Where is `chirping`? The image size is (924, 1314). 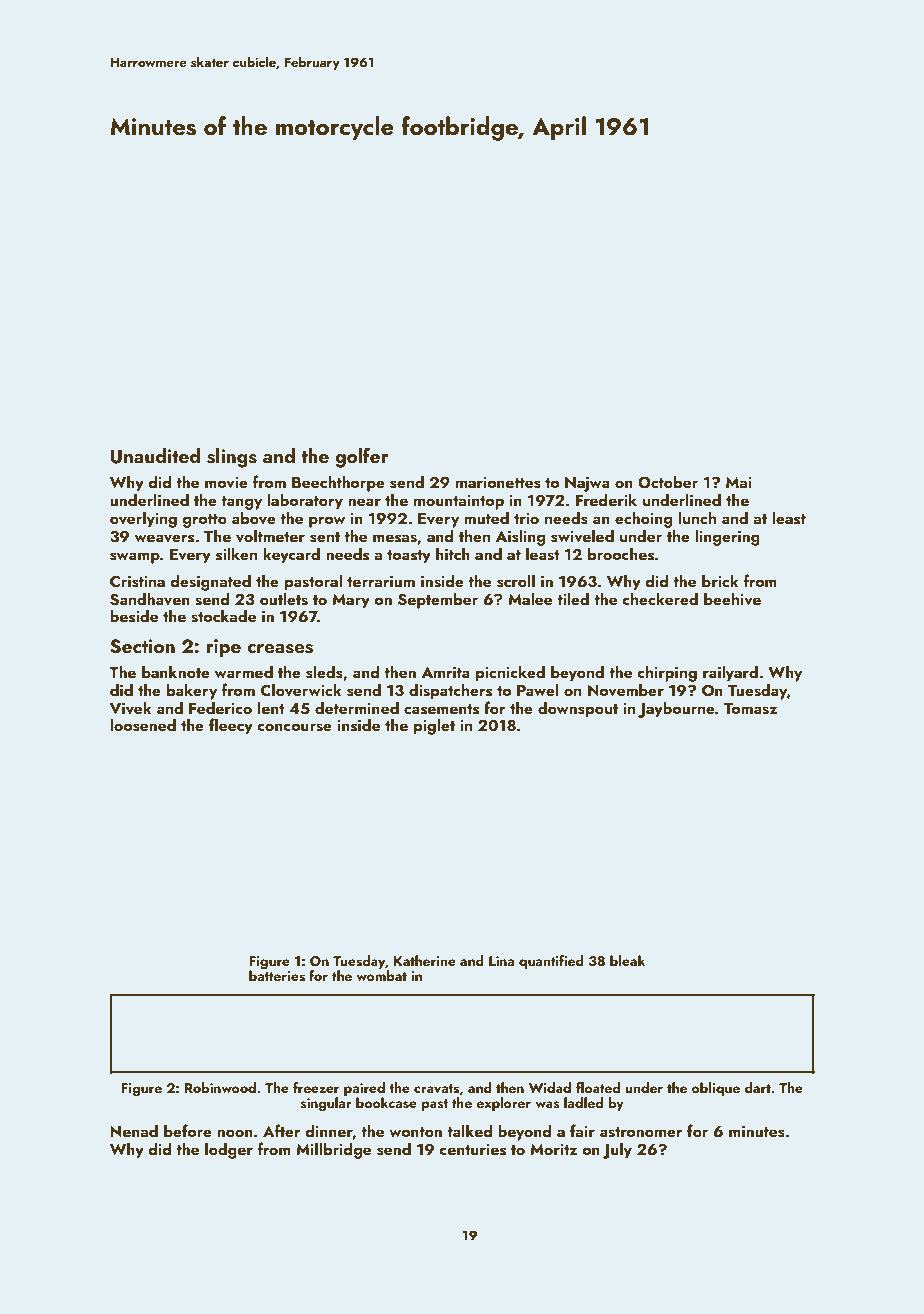 chirping is located at coordinates (667, 673).
